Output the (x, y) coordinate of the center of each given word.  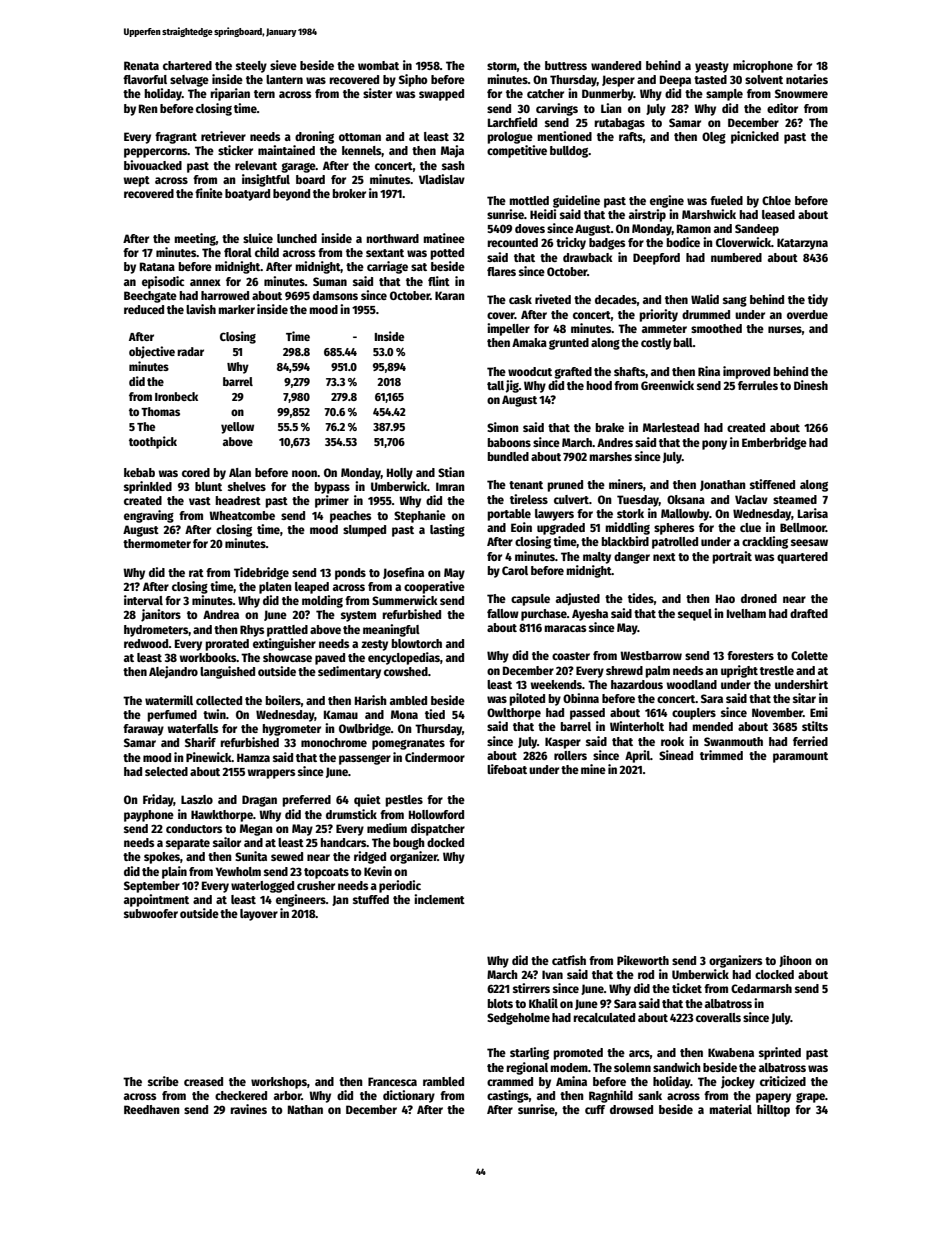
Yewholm (238, 871)
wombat (378, 65)
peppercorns (156, 153)
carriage (387, 267)
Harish (371, 700)
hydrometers (156, 631)
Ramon (694, 228)
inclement (439, 899)
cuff (595, 1109)
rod (646, 974)
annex (205, 282)
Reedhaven (152, 1109)
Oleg (714, 138)
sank (650, 1095)
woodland (691, 684)
